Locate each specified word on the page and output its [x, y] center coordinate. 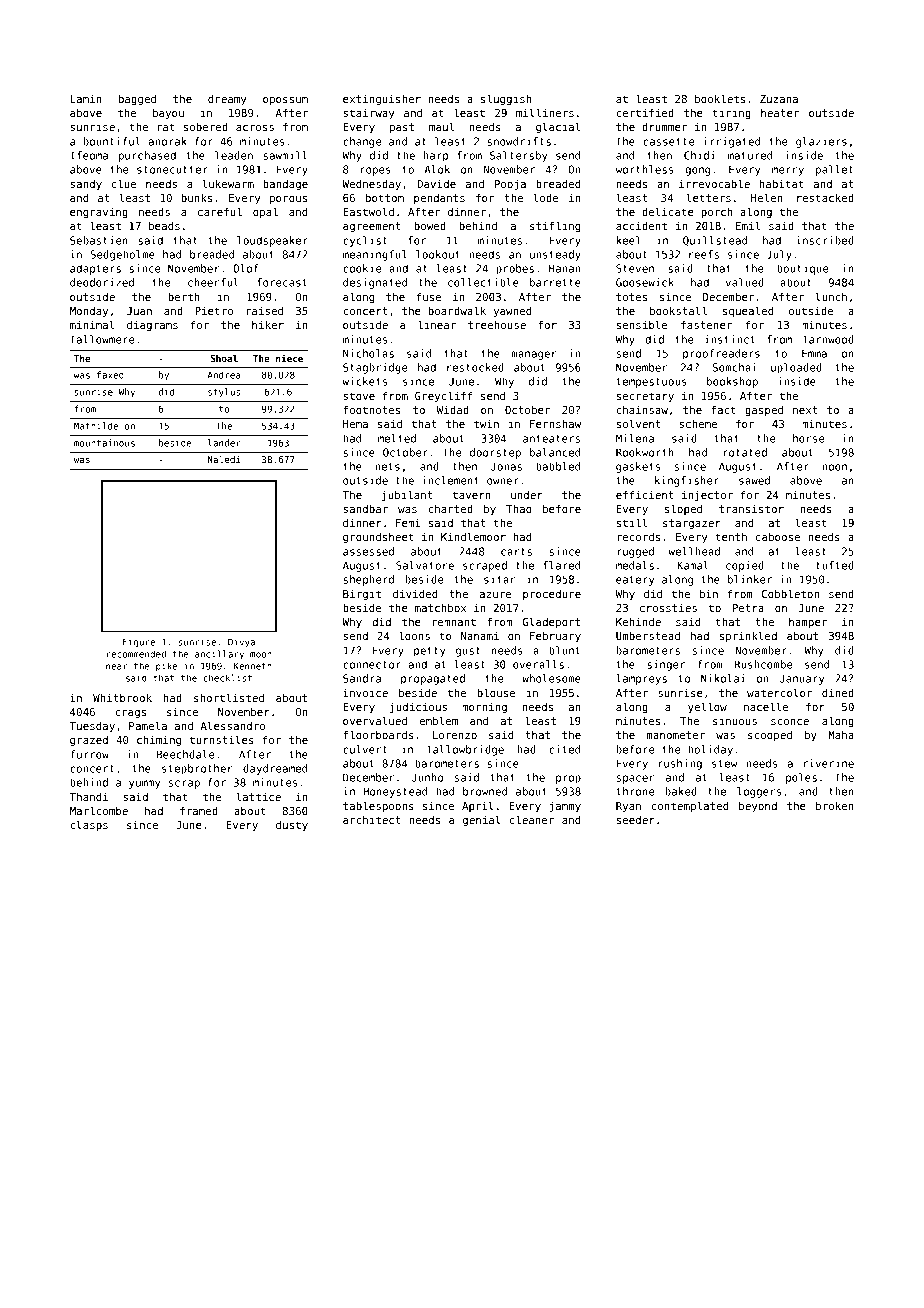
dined [838, 692]
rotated [745, 452]
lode [546, 197]
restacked [825, 197]
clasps [89, 825]
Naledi [224, 459]
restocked [475, 367]
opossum [285, 101]
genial [482, 820]
